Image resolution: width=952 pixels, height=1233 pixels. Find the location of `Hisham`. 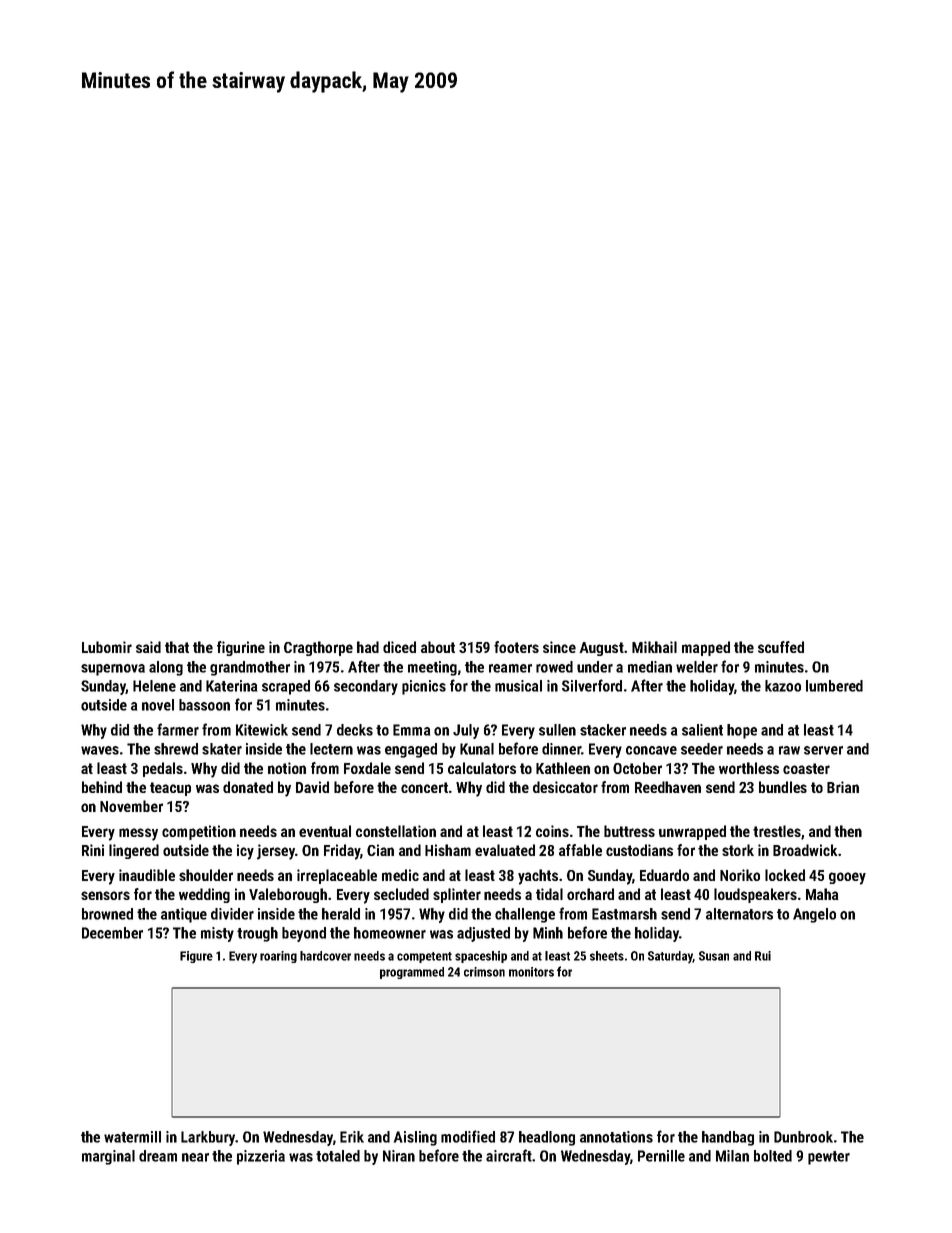

Hisham is located at coordinates (448, 850).
